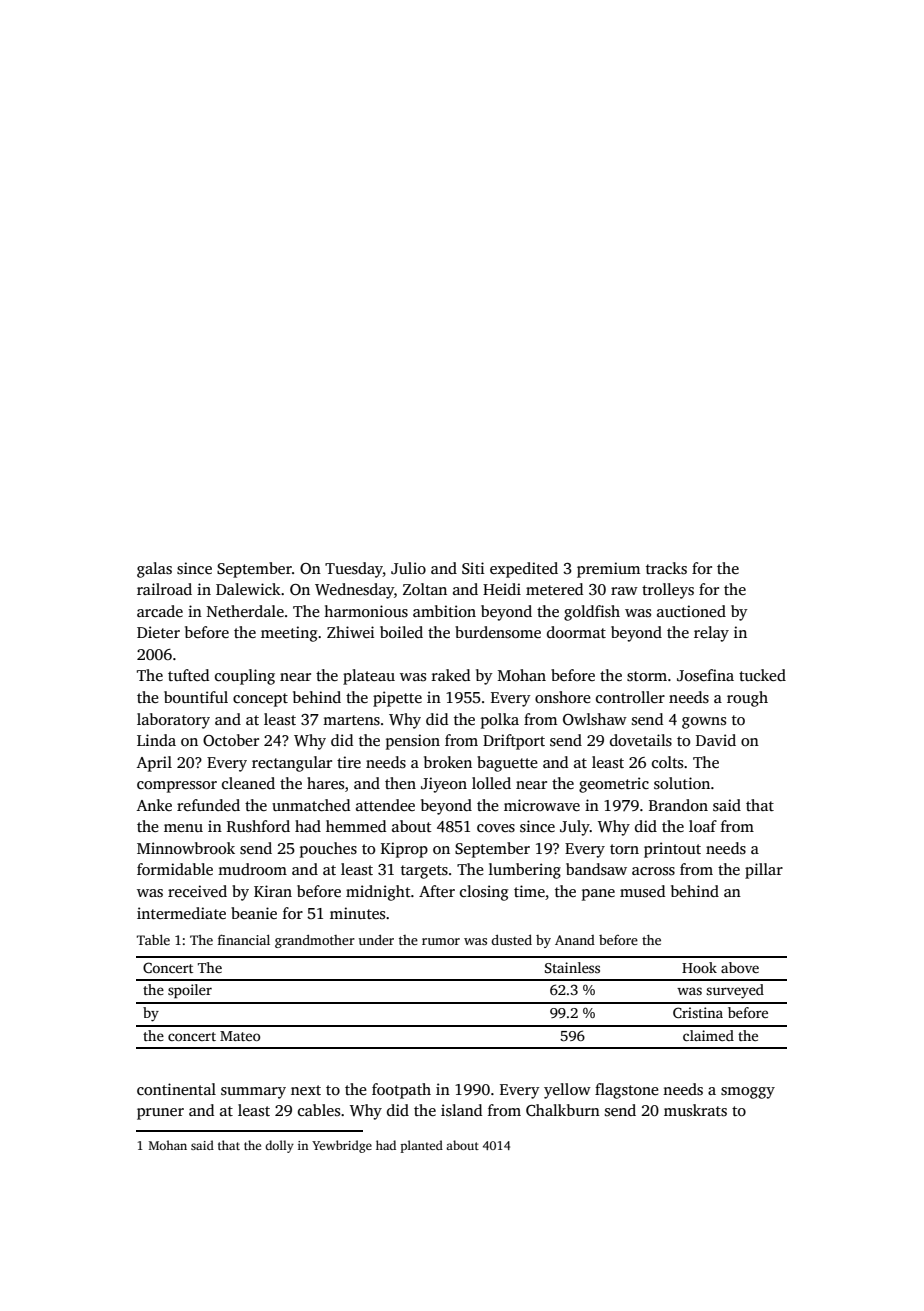 The height and width of the page is (1311, 924). I want to click on above, so click(740, 967).
